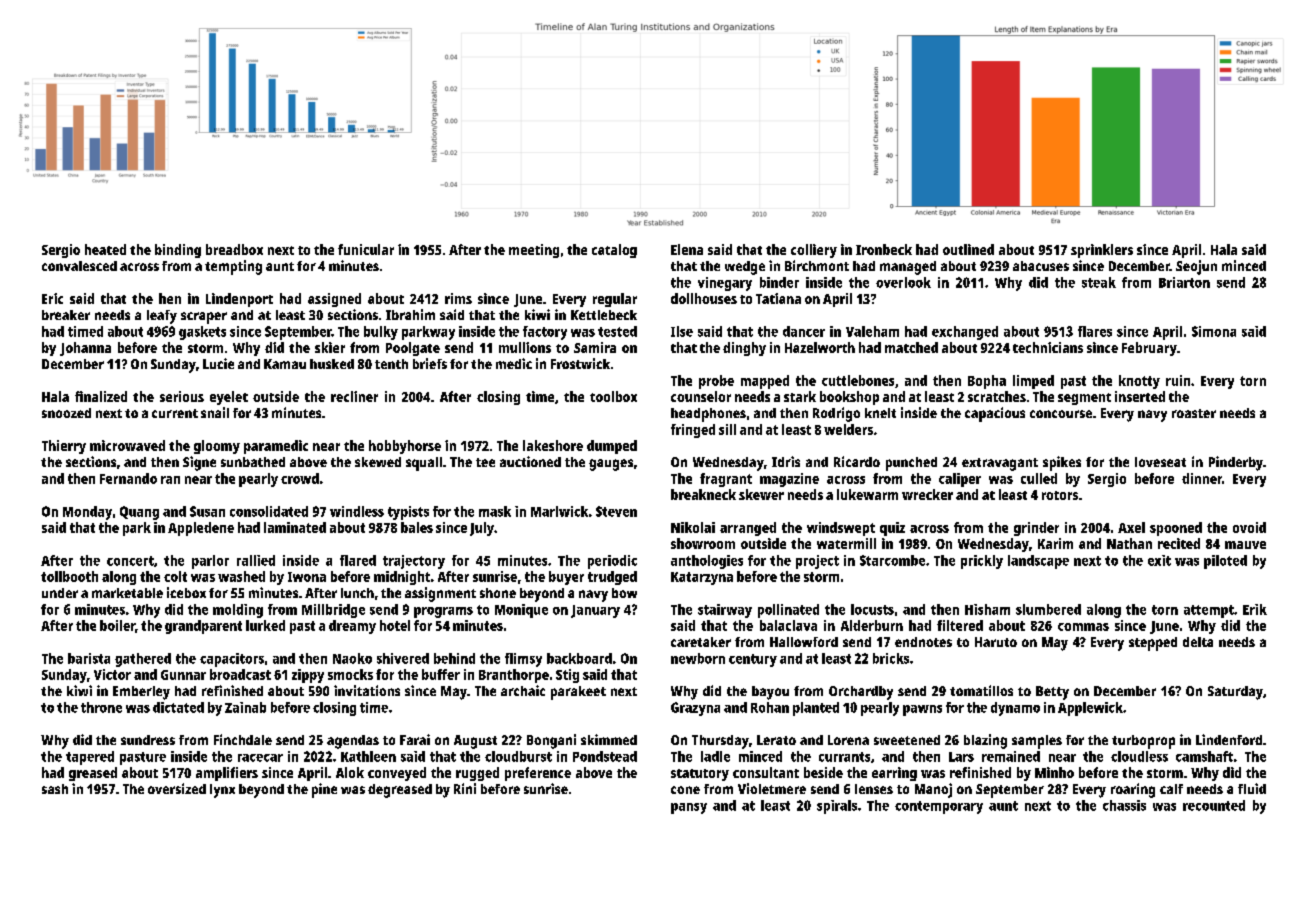  Describe the element at coordinates (357, 593) in the image. I see `lunch` at that location.
